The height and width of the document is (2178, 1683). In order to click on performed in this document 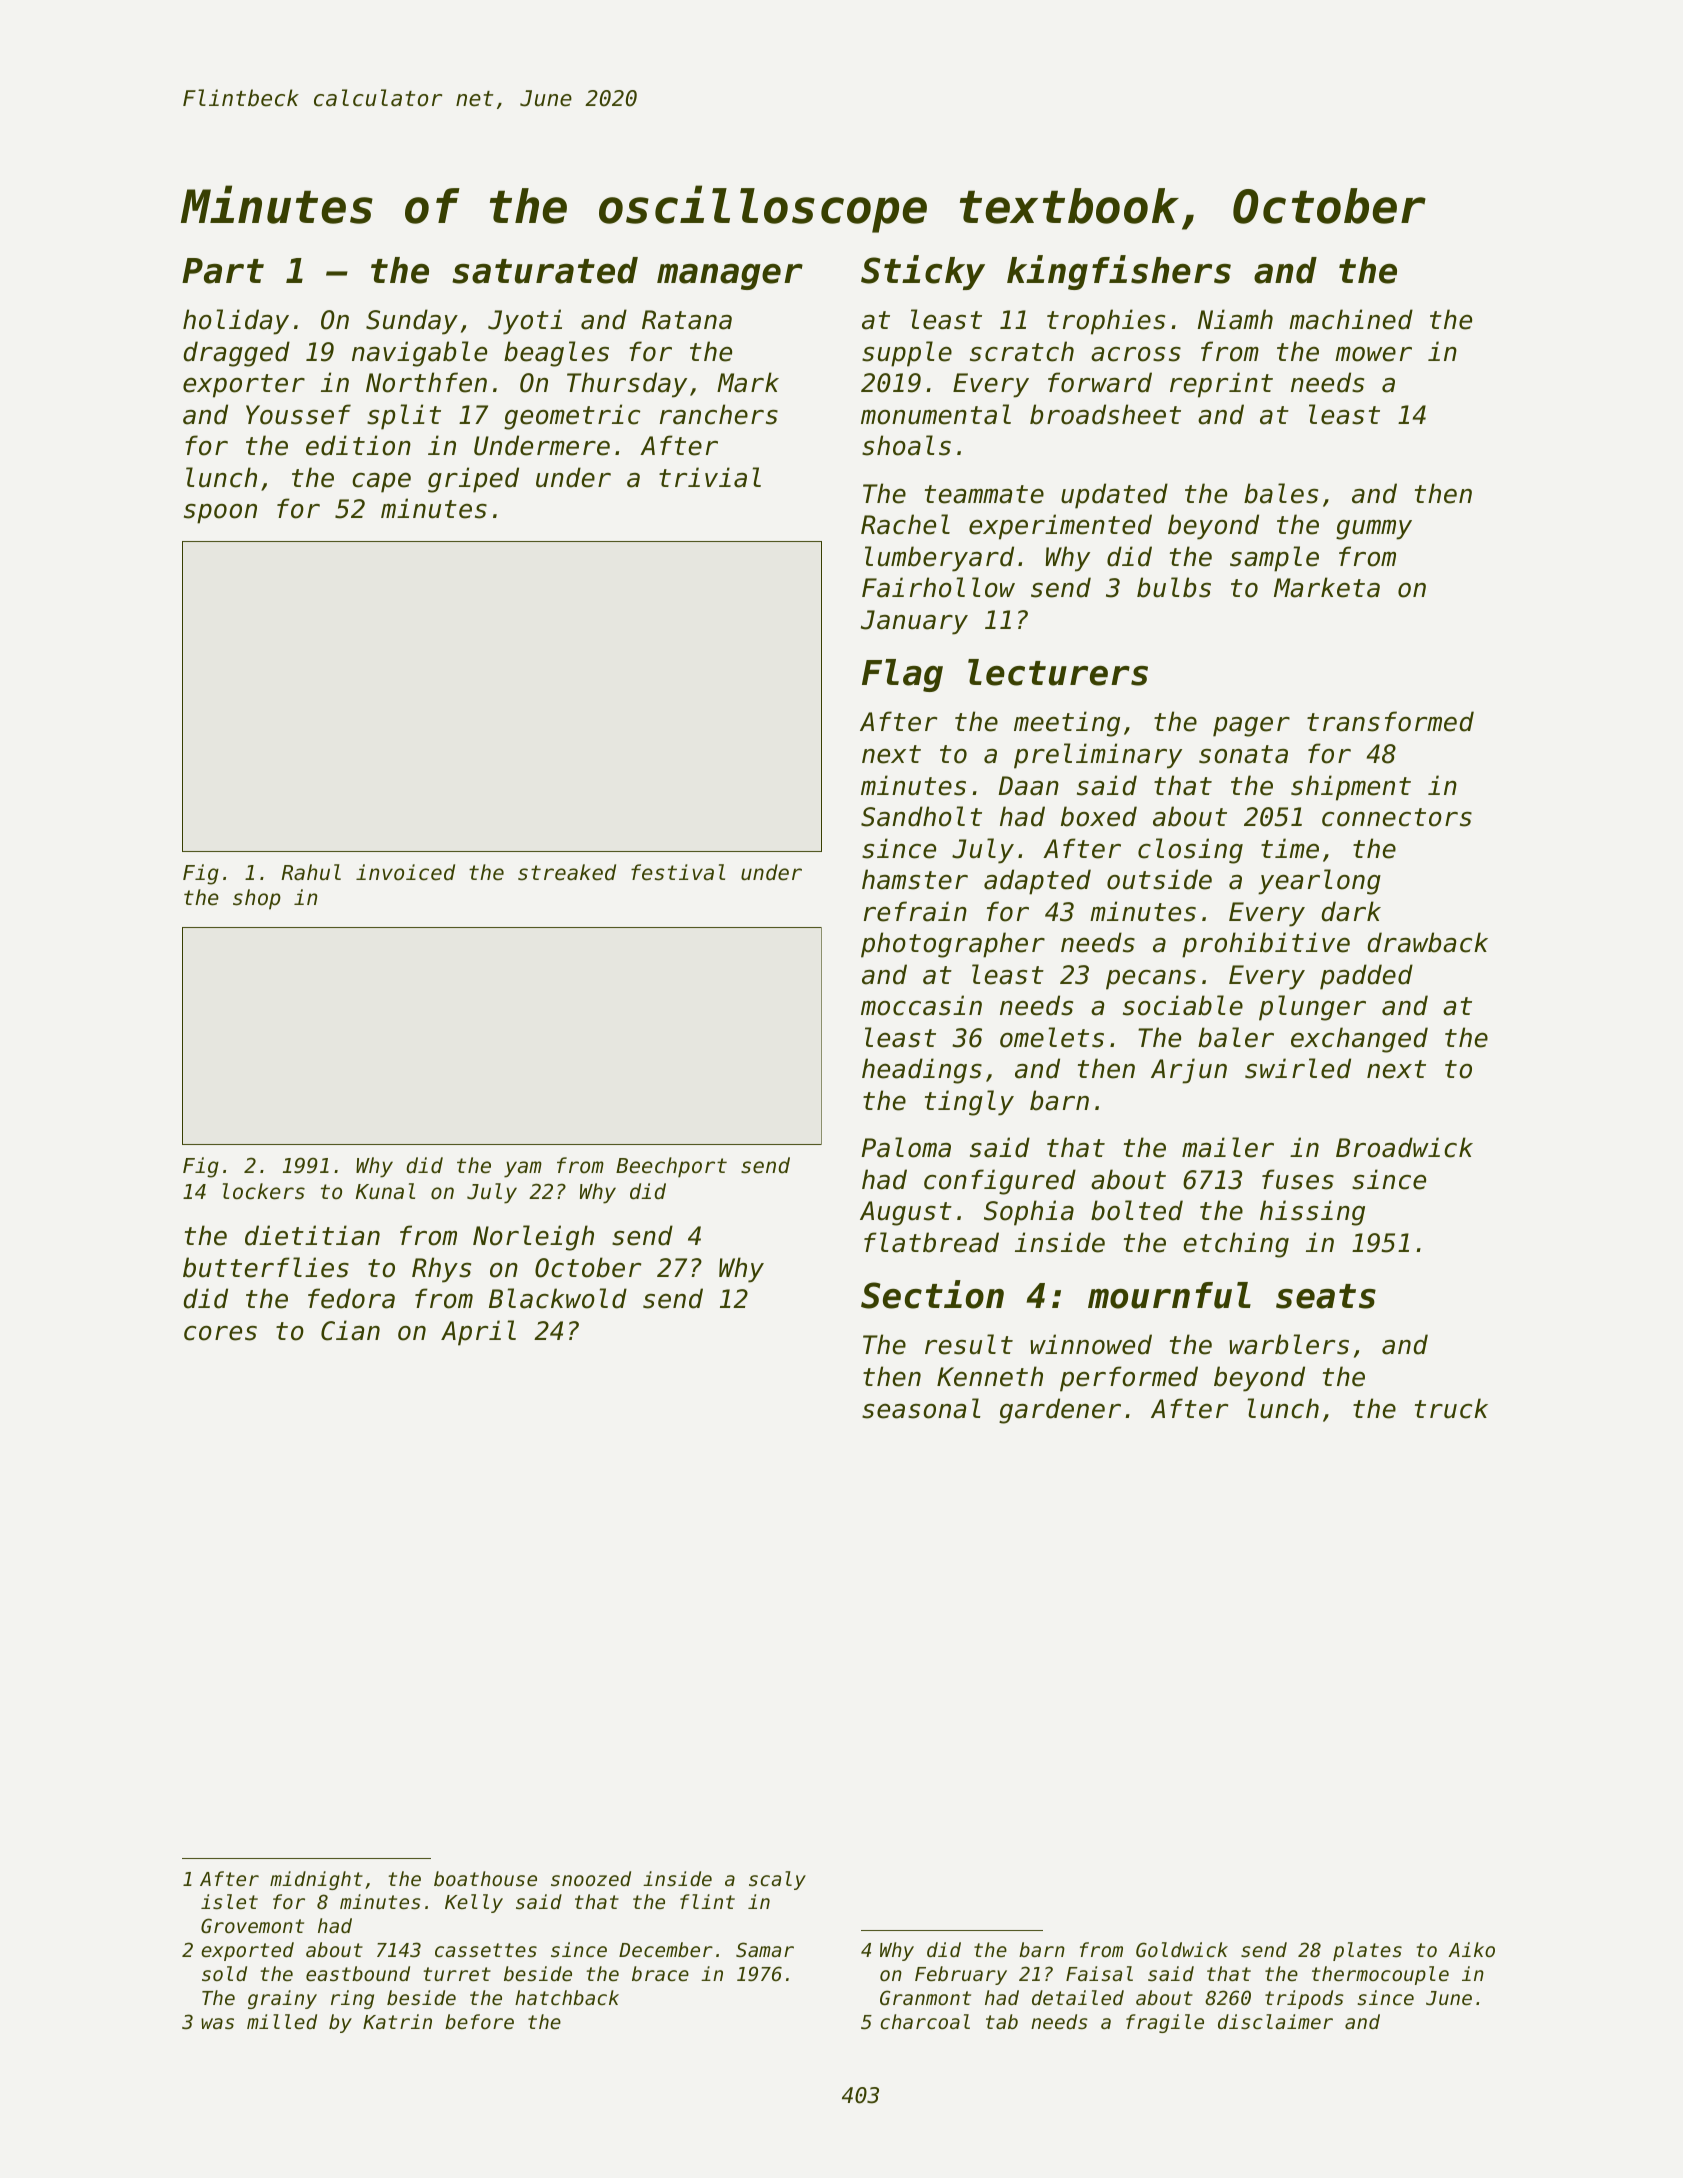, I will do `click(1129, 1379)`.
